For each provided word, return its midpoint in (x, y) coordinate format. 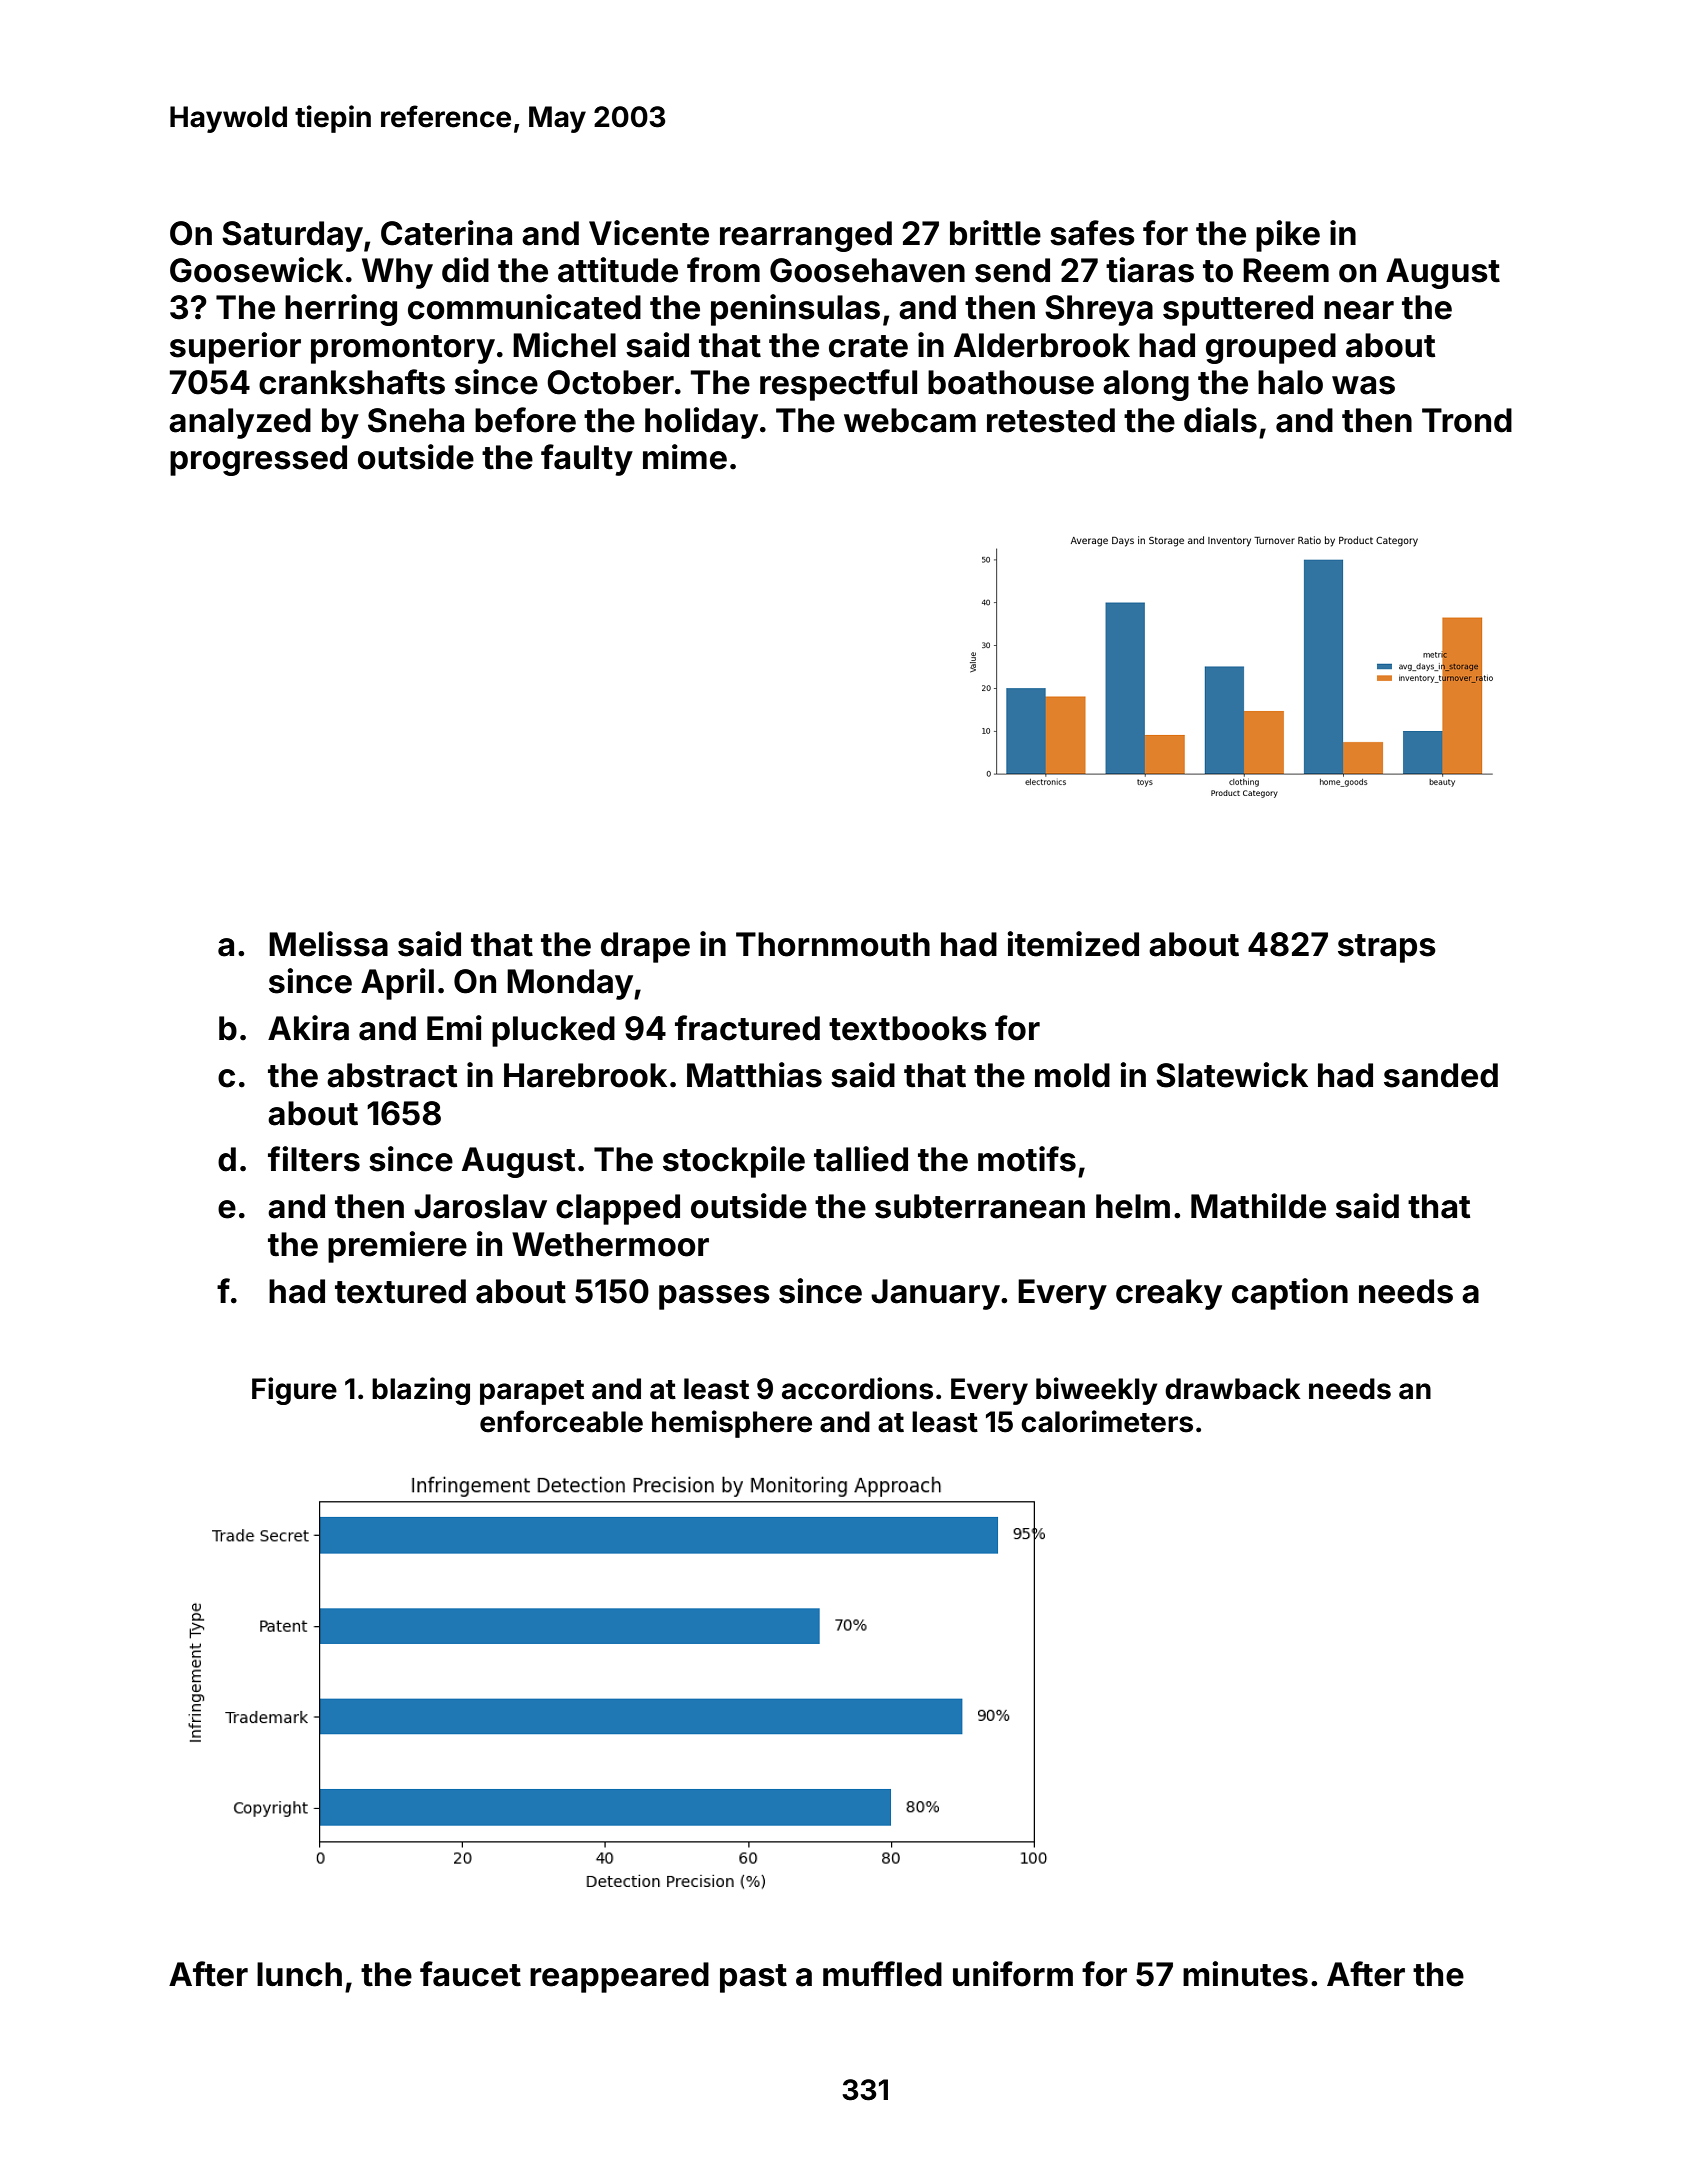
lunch (299, 1974)
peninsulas (795, 310)
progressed (258, 460)
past (753, 1978)
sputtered (1238, 310)
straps (1387, 948)
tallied (861, 1159)
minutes (1245, 1974)
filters (314, 1159)
